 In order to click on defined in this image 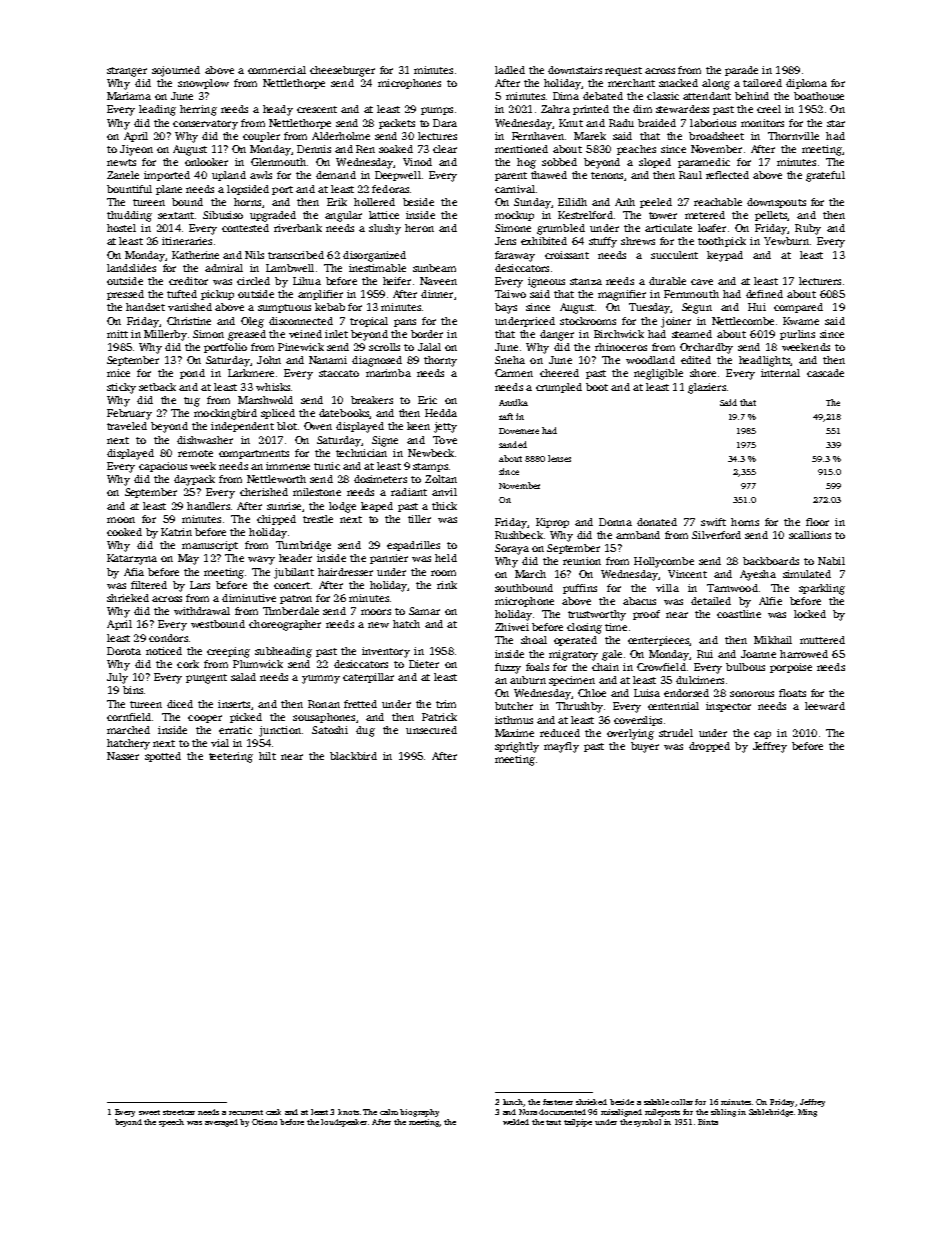, I will do `click(764, 294)`.
